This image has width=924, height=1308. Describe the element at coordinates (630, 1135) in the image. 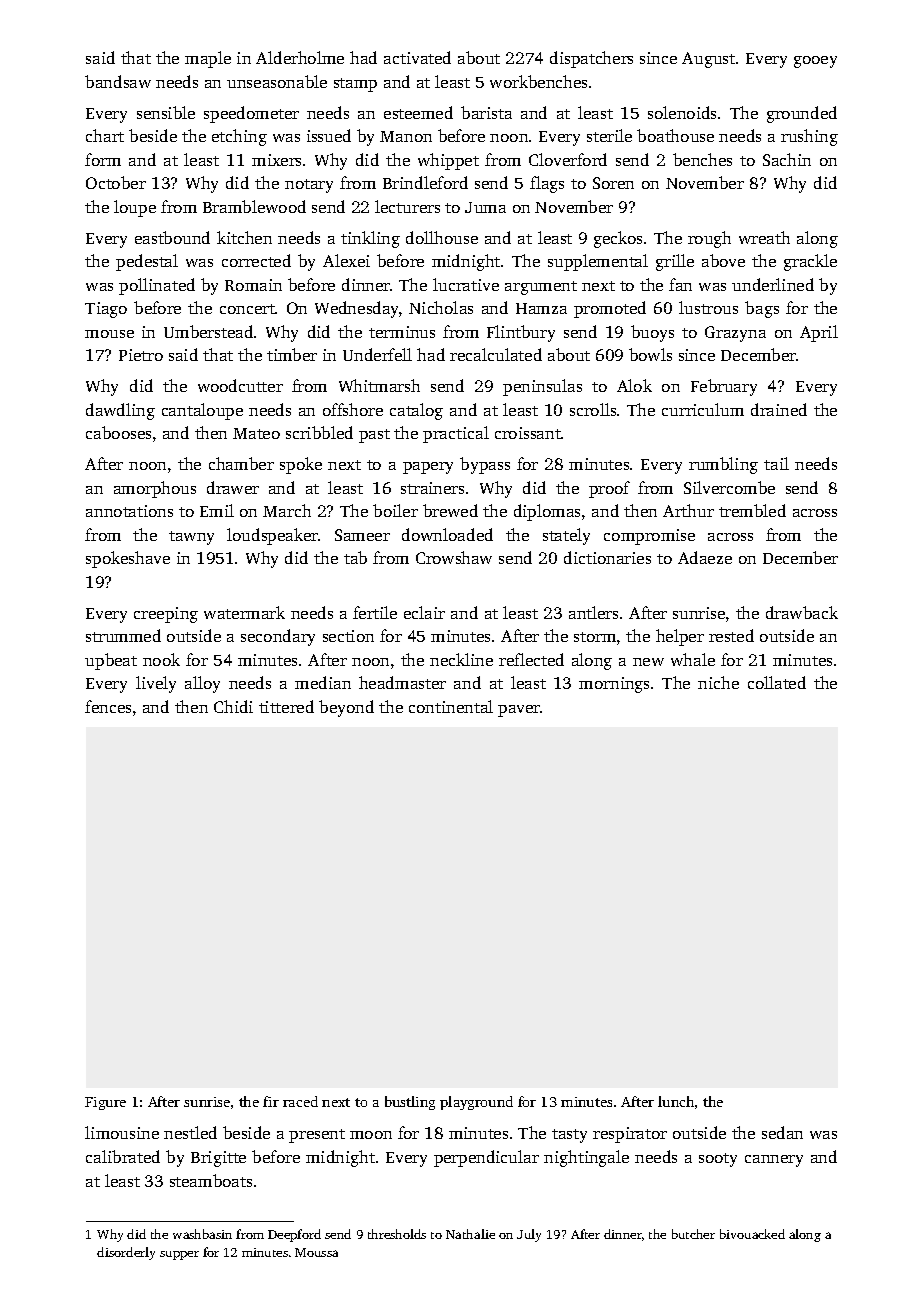

I see `respirator` at that location.
